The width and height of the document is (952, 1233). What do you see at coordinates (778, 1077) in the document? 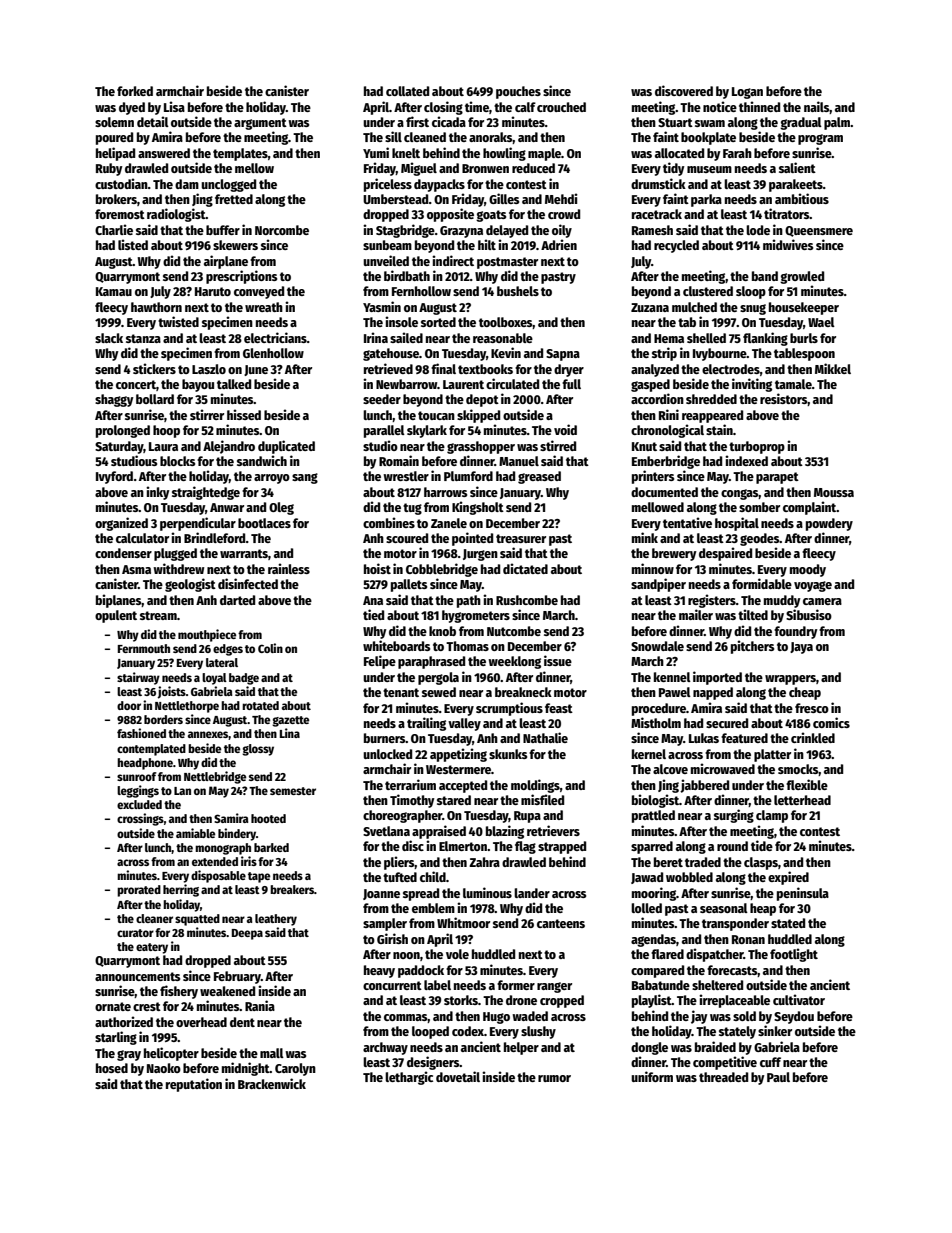
I see `Paul` at bounding box center [778, 1077].
